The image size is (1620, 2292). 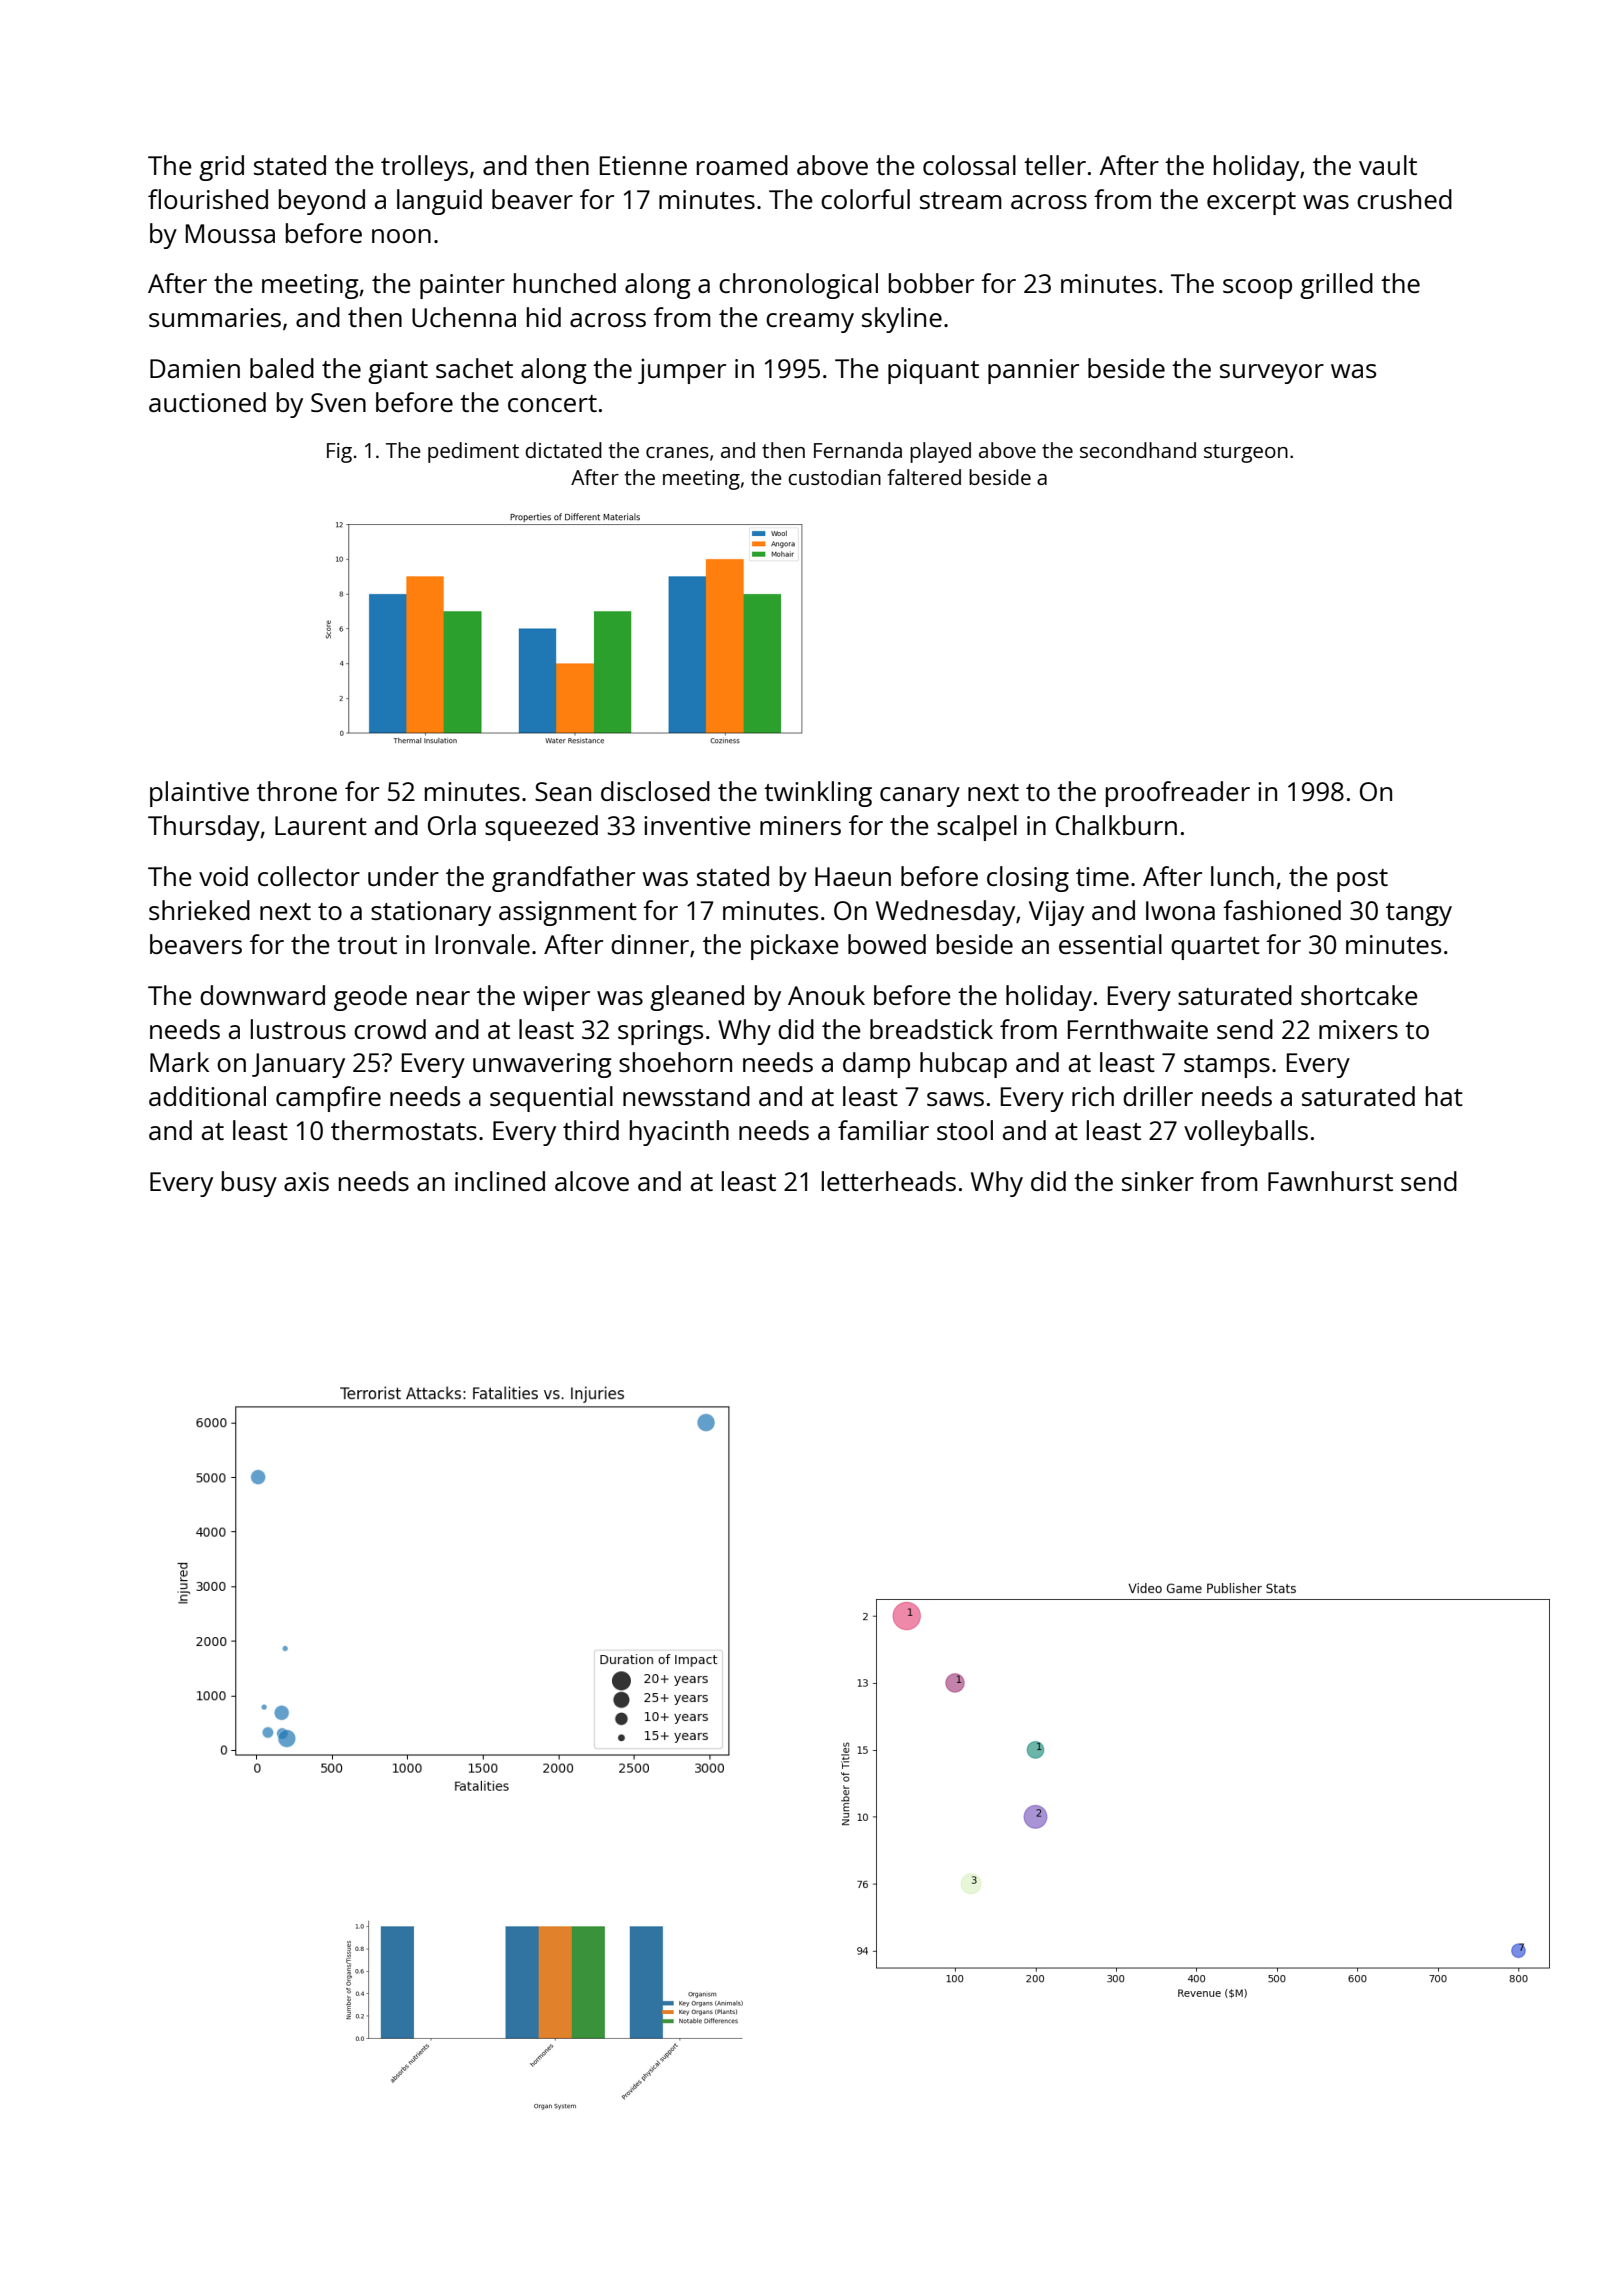 I want to click on plaintive, so click(x=199, y=794).
